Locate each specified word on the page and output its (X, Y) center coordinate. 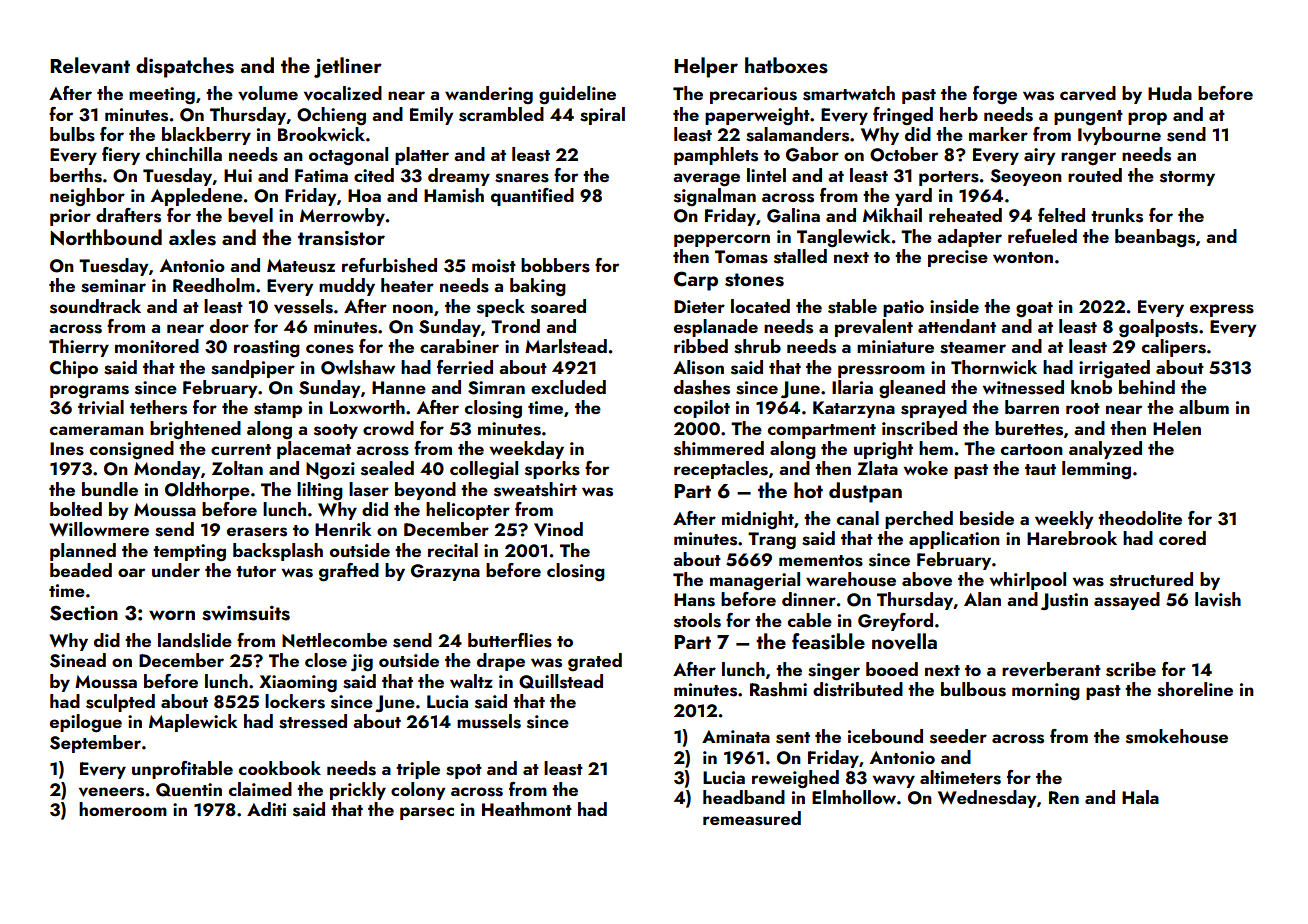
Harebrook (1072, 538)
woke (926, 468)
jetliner (348, 67)
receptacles (721, 470)
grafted (349, 572)
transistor (341, 238)
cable (810, 620)
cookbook (280, 768)
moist (494, 266)
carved (1088, 93)
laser (369, 489)
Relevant (90, 65)
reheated (965, 215)
